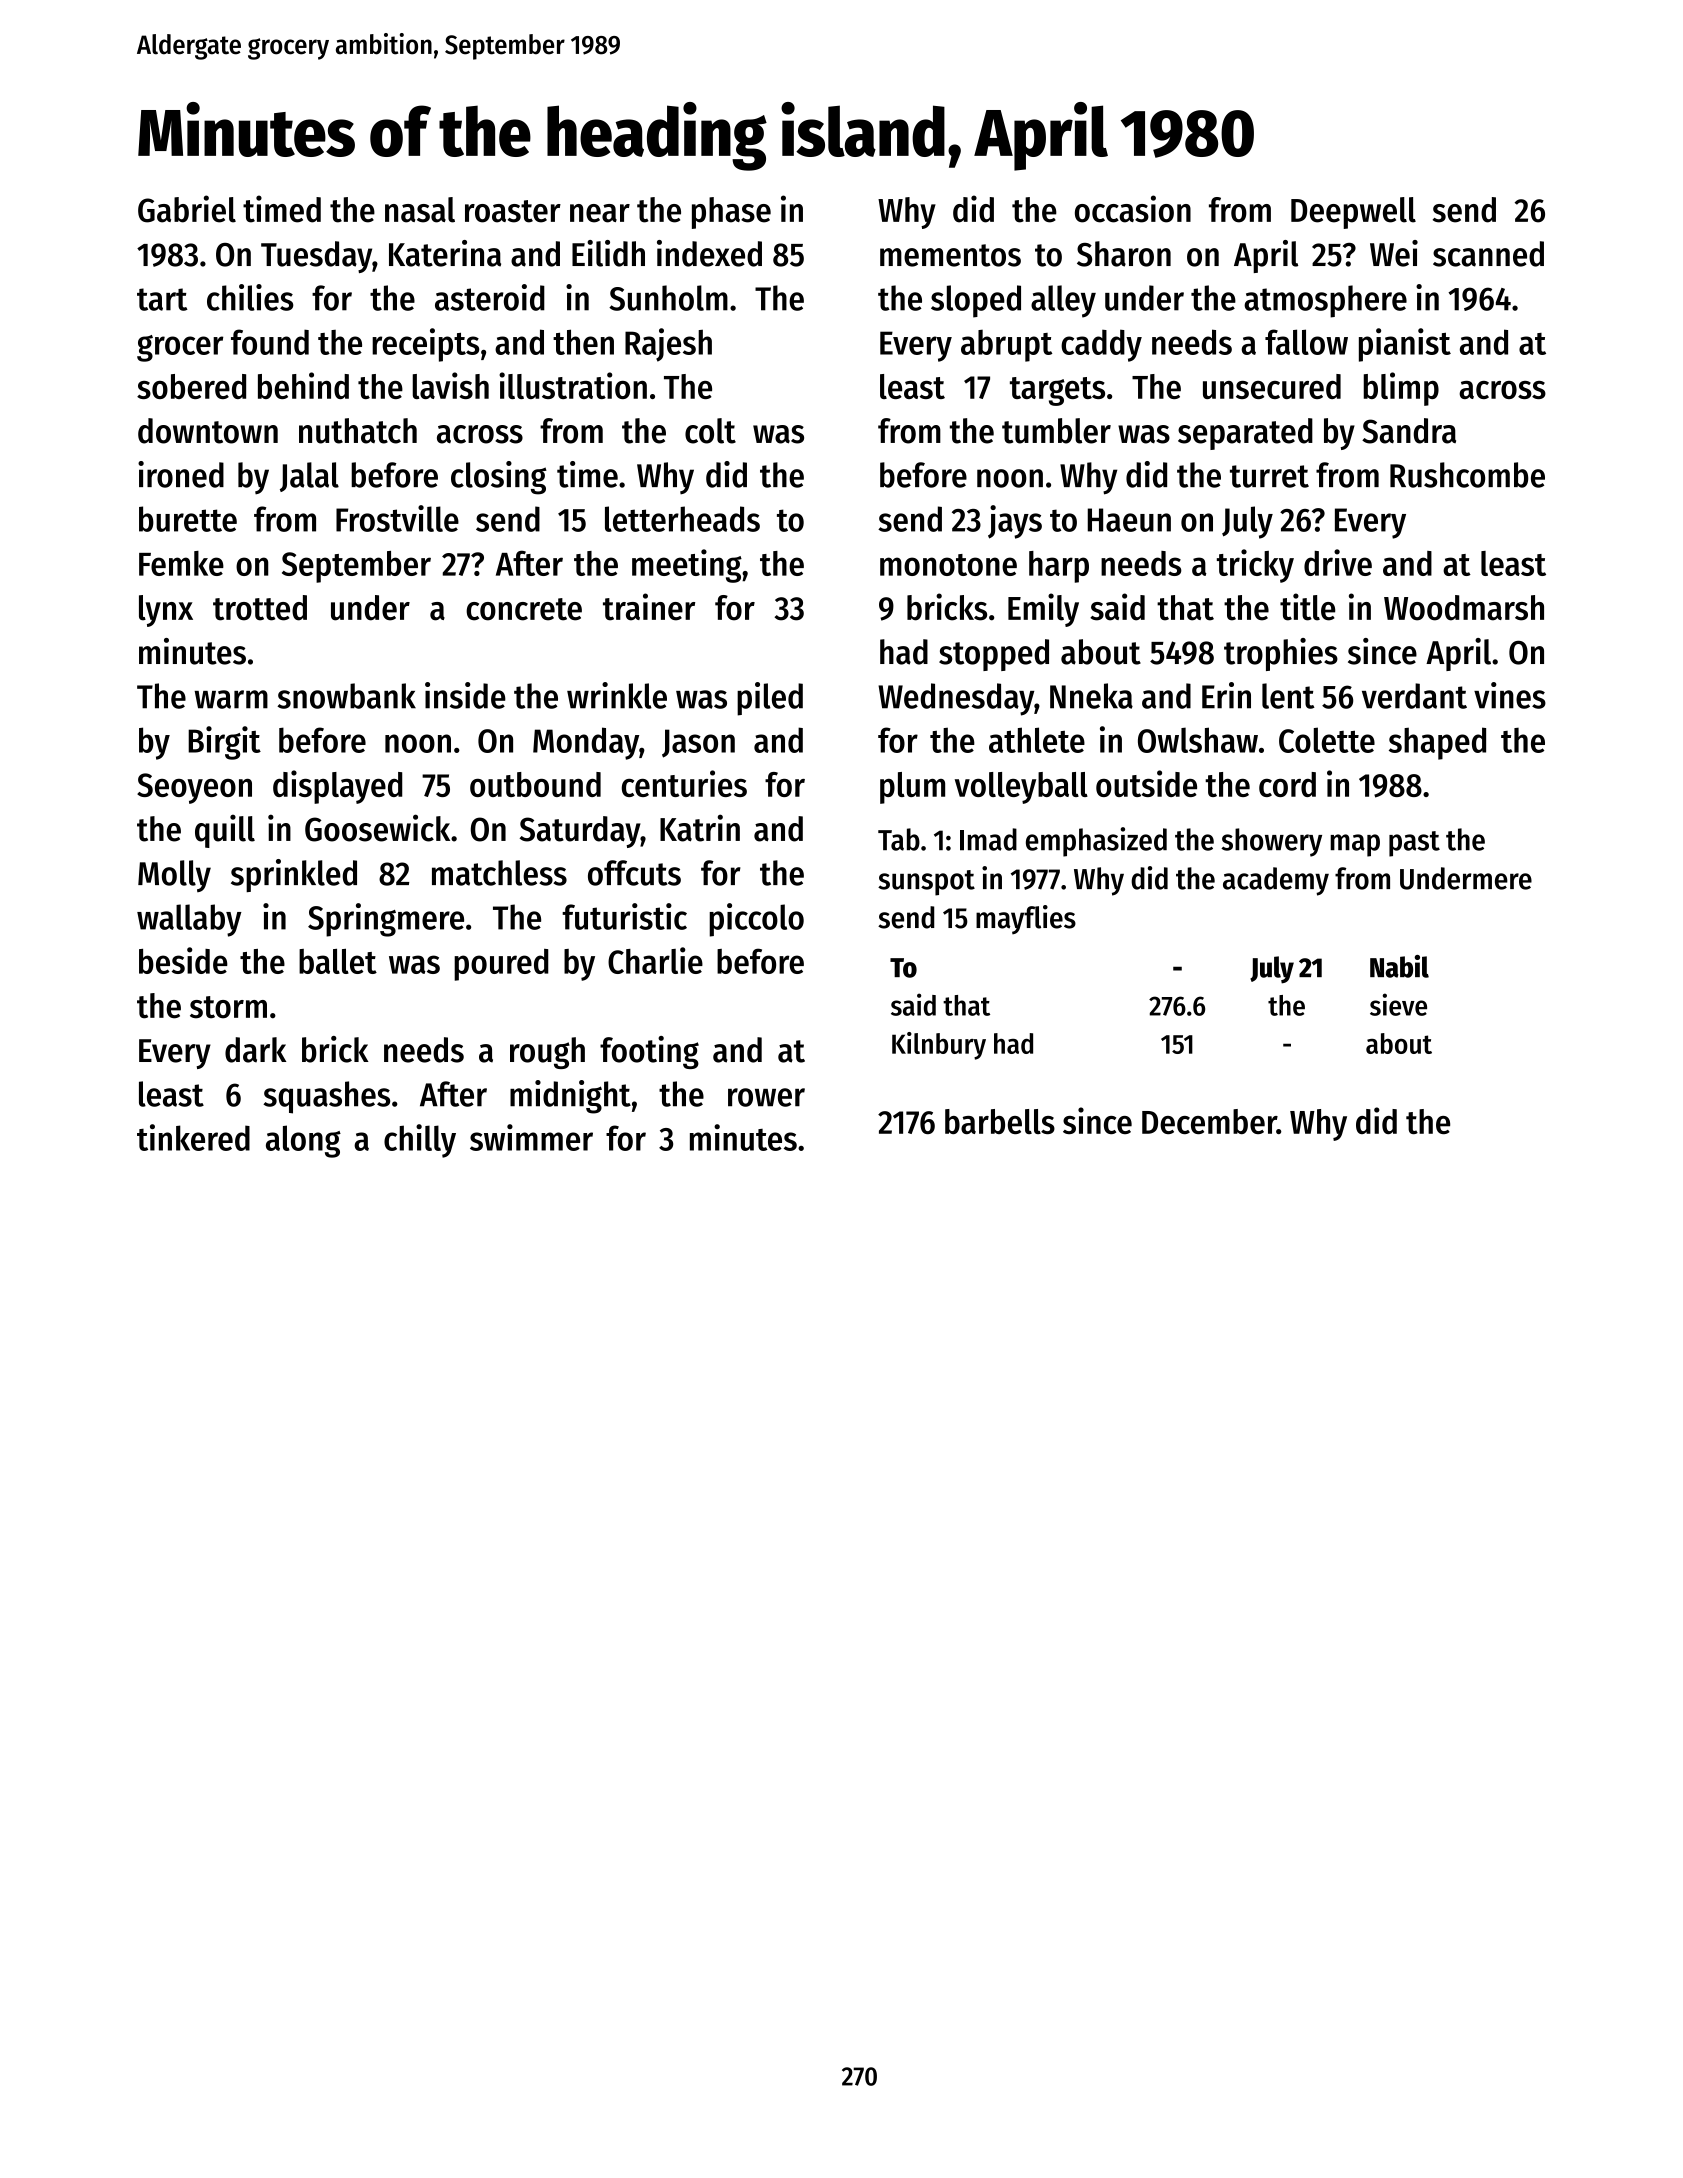 This screenshot has width=1683, height=2178. Describe the element at coordinates (988, 839) in the screenshot. I see `Imad` at that location.
